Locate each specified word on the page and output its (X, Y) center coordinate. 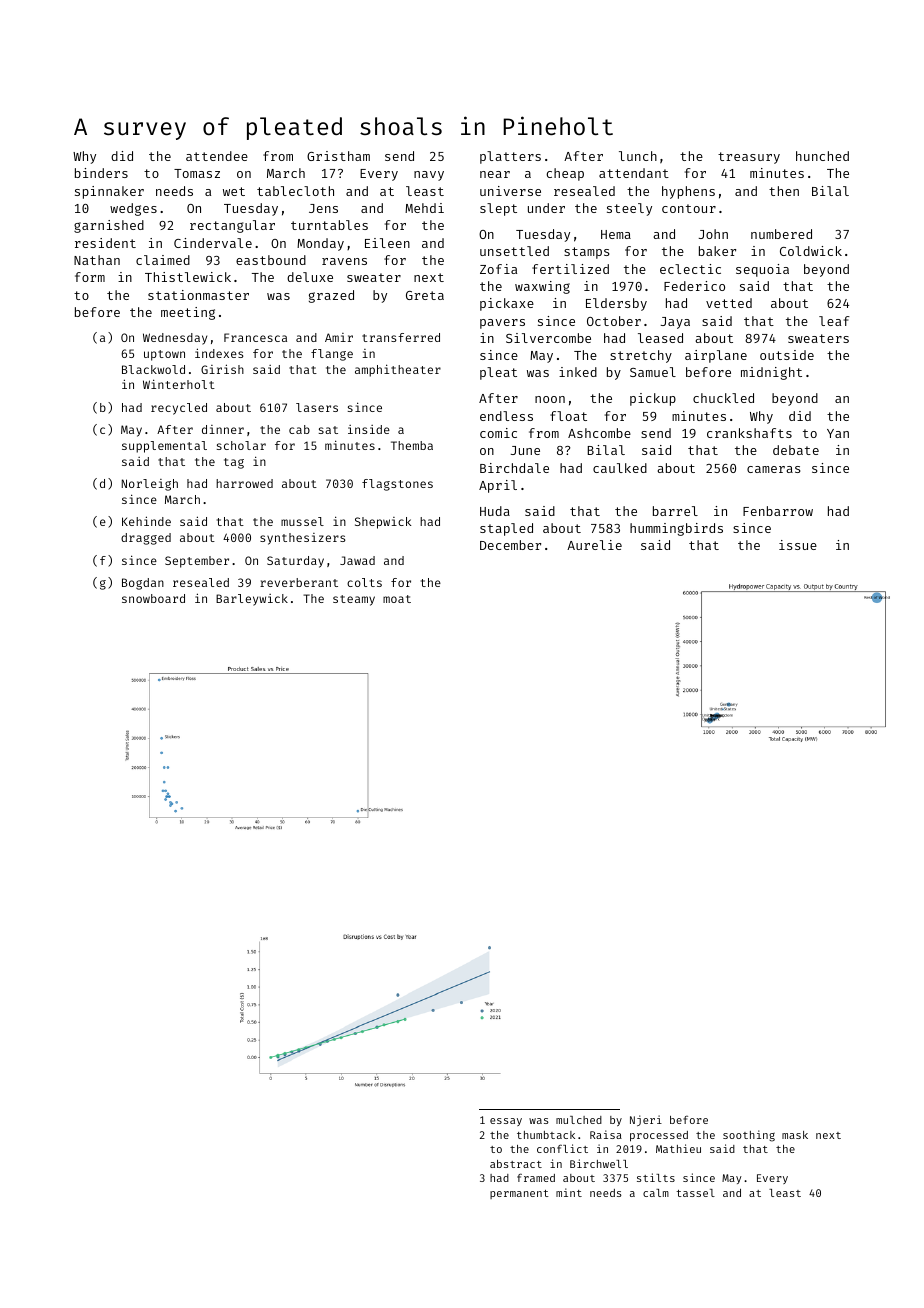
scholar (241, 445)
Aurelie (594, 545)
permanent (519, 1194)
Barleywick (252, 600)
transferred (401, 337)
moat (397, 599)
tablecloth (295, 191)
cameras (774, 469)
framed (536, 1177)
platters (510, 157)
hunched (822, 156)
